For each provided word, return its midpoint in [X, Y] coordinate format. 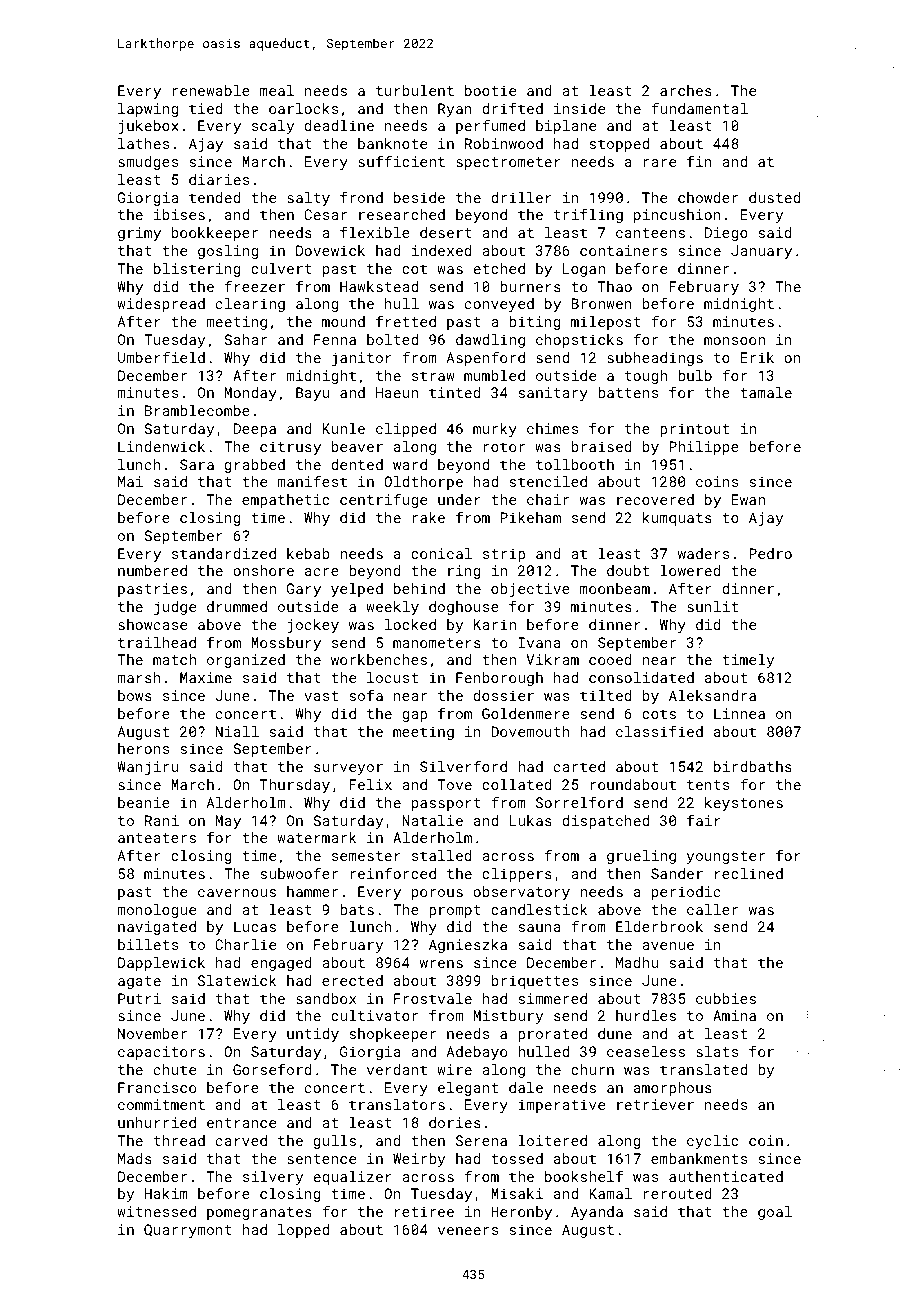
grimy [139, 234]
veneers [468, 1231]
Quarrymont [188, 1231]
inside [579, 108]
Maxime [206, 677]
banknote [392, 143]
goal [775, 1213]
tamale [766, 392]
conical [441, 553]
